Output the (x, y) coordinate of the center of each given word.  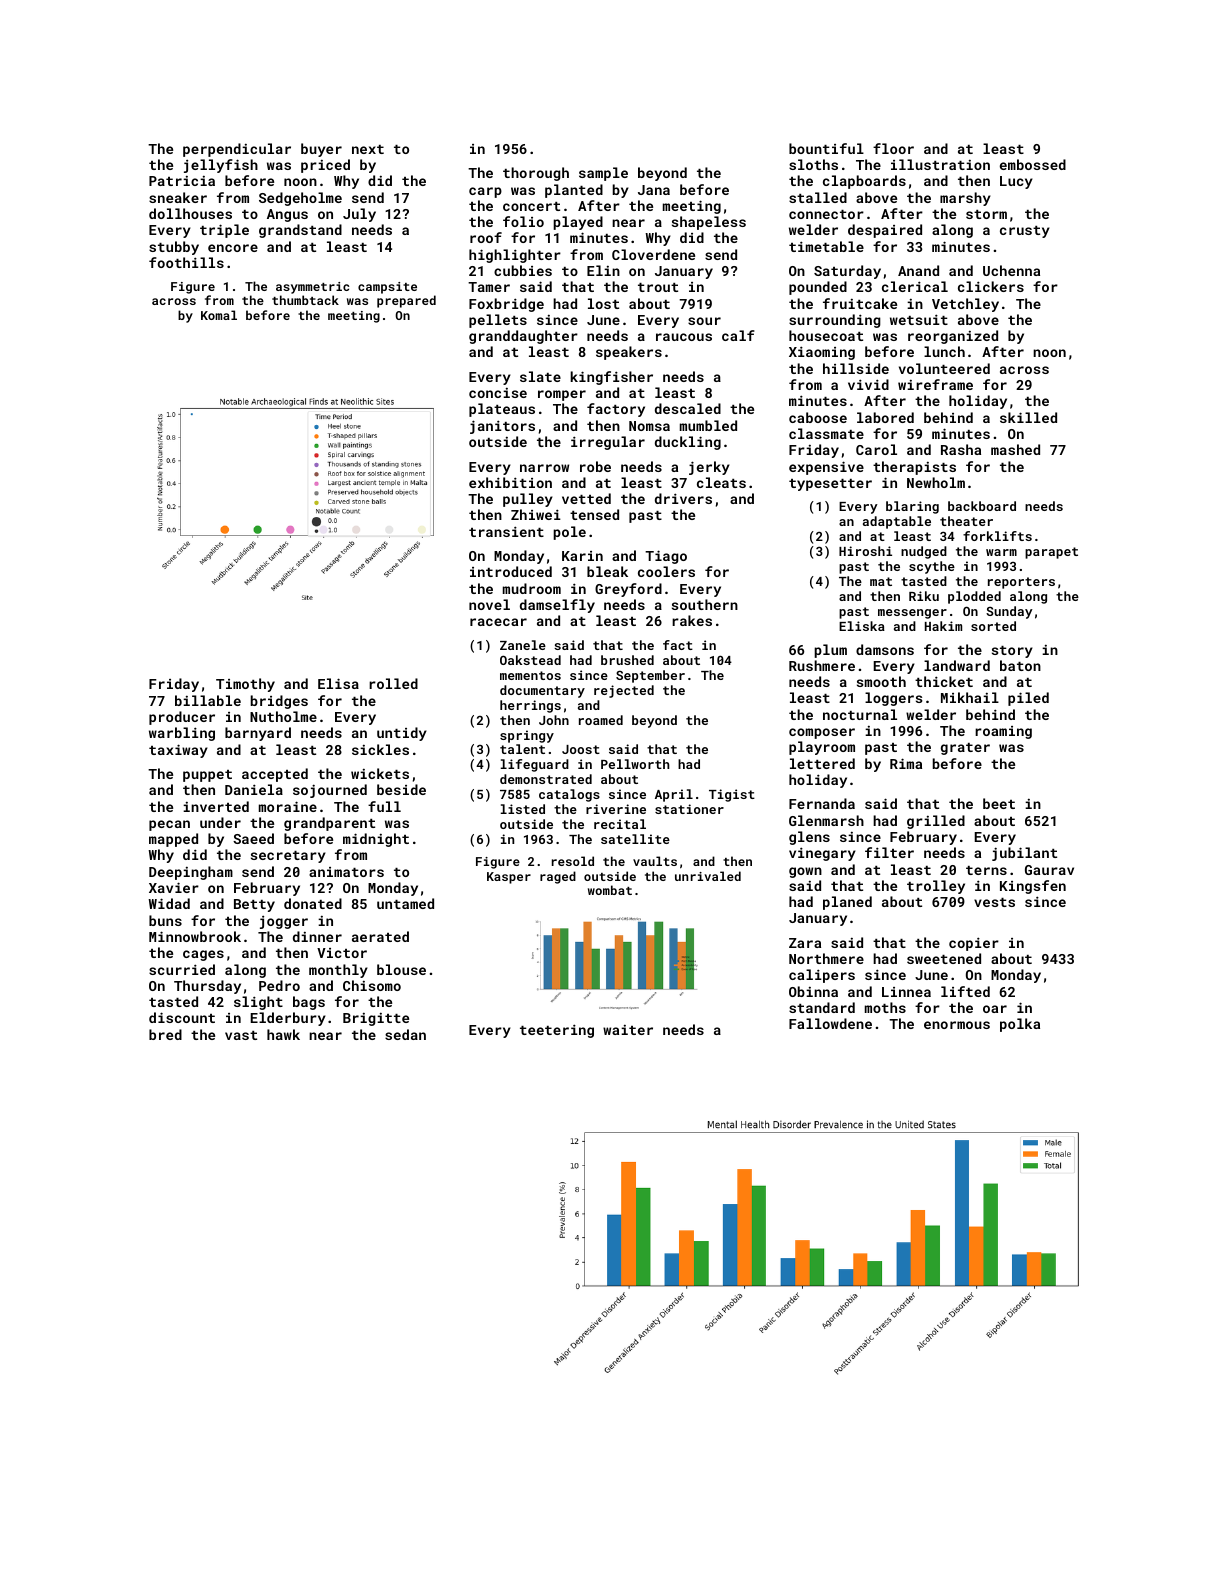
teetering (557, 1031)
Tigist (732, 795)
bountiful (826, 148)
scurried (182, 969)
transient (506, 531)
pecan (169, 825)
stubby (174, 248)
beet (999, 803)
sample (603, 174)
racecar (498, 622)
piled (1028, 699)
